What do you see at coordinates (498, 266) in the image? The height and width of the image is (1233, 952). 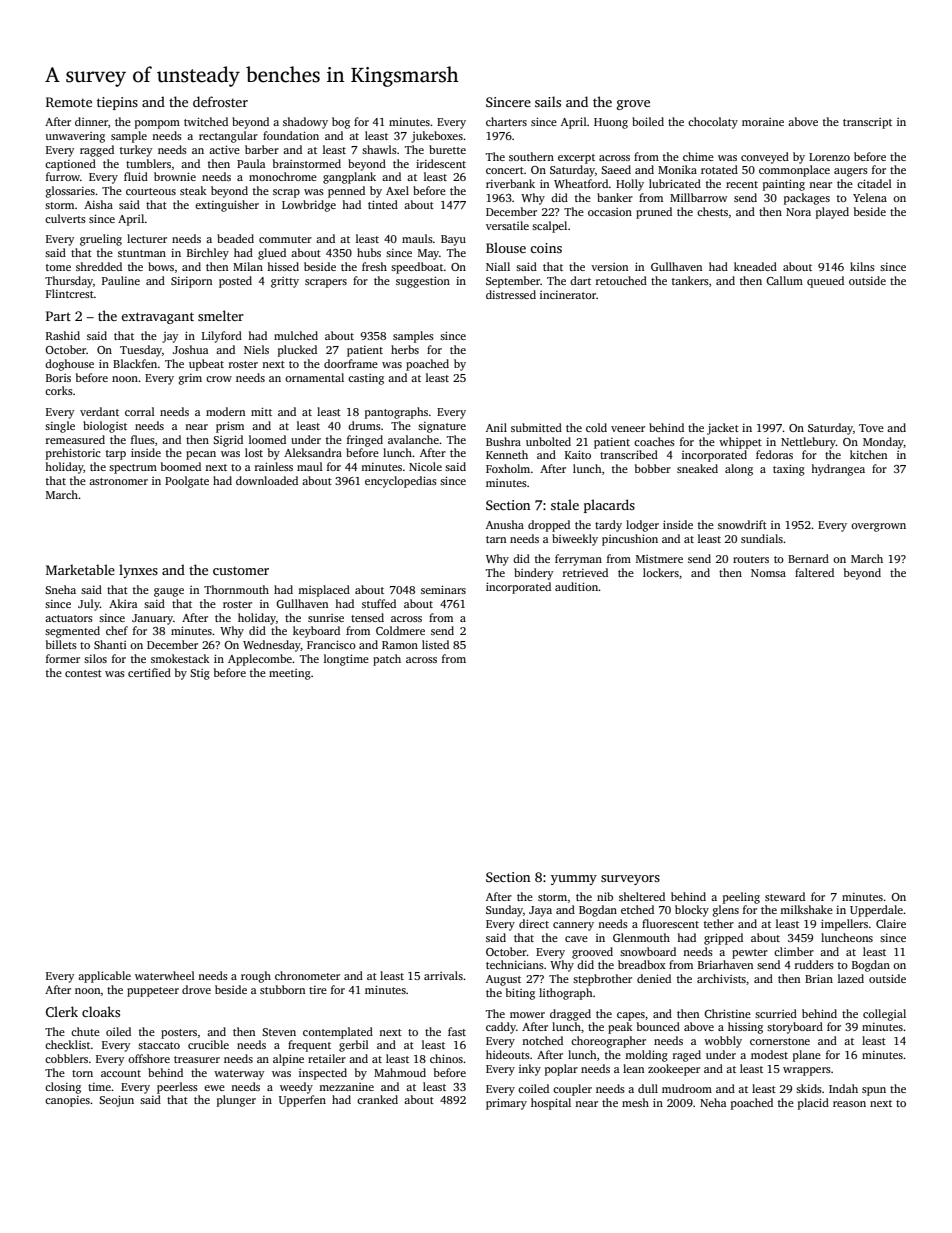 I see `Niall` at bounding box center [498, 266].
